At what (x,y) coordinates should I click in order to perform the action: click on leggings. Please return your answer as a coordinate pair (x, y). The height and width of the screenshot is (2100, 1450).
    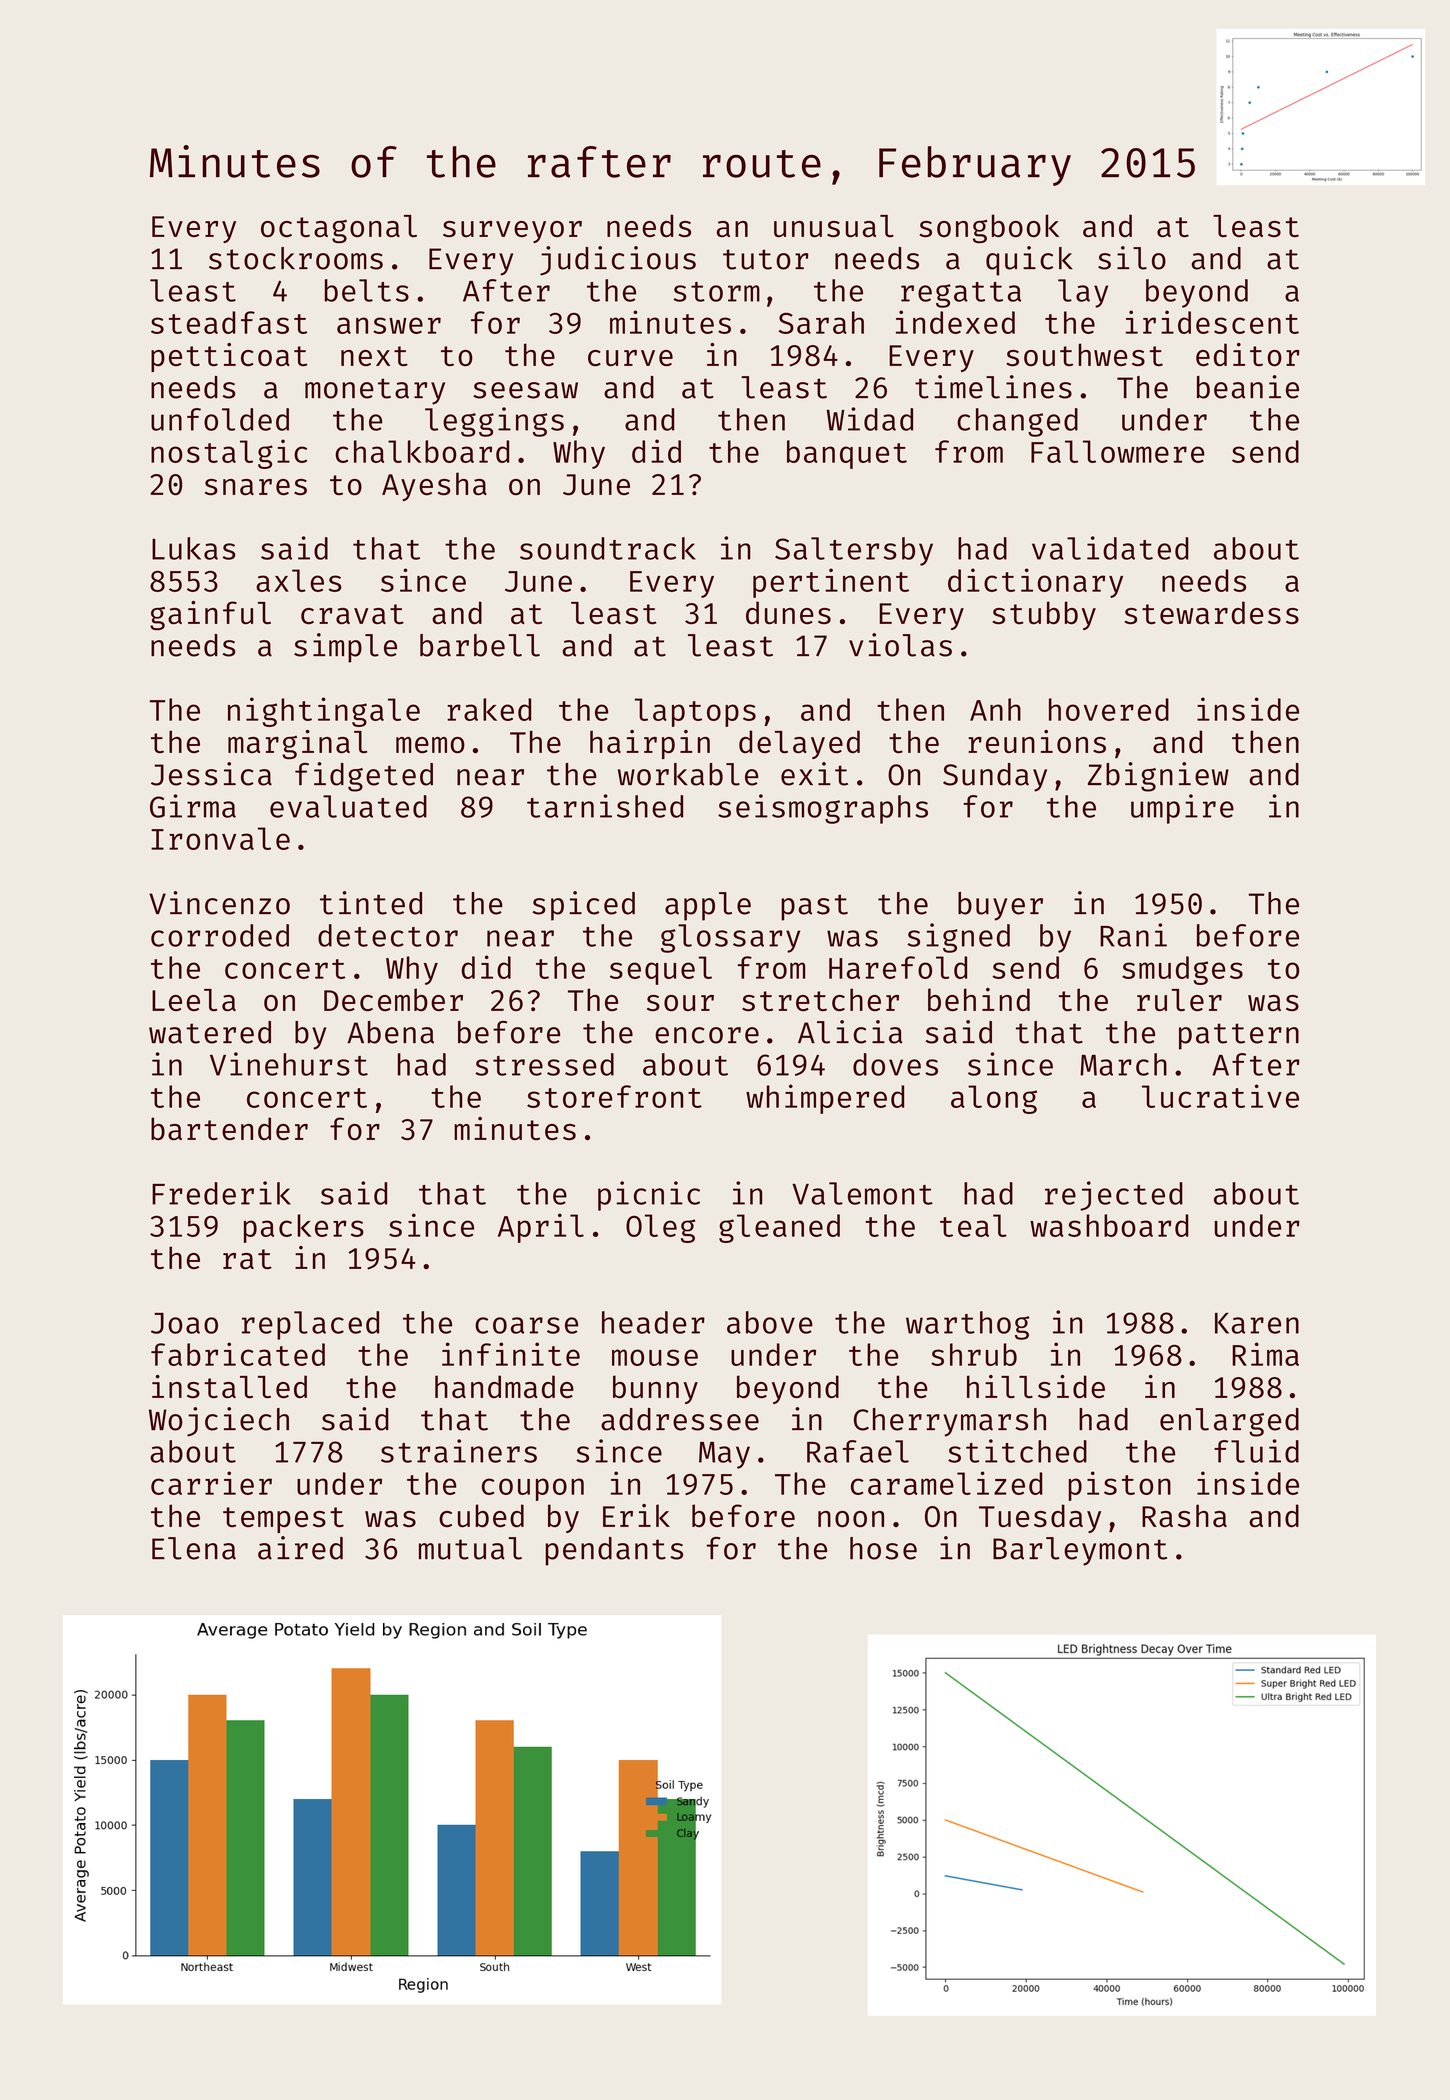
    Looking at the image, I should click on (494, 422).
